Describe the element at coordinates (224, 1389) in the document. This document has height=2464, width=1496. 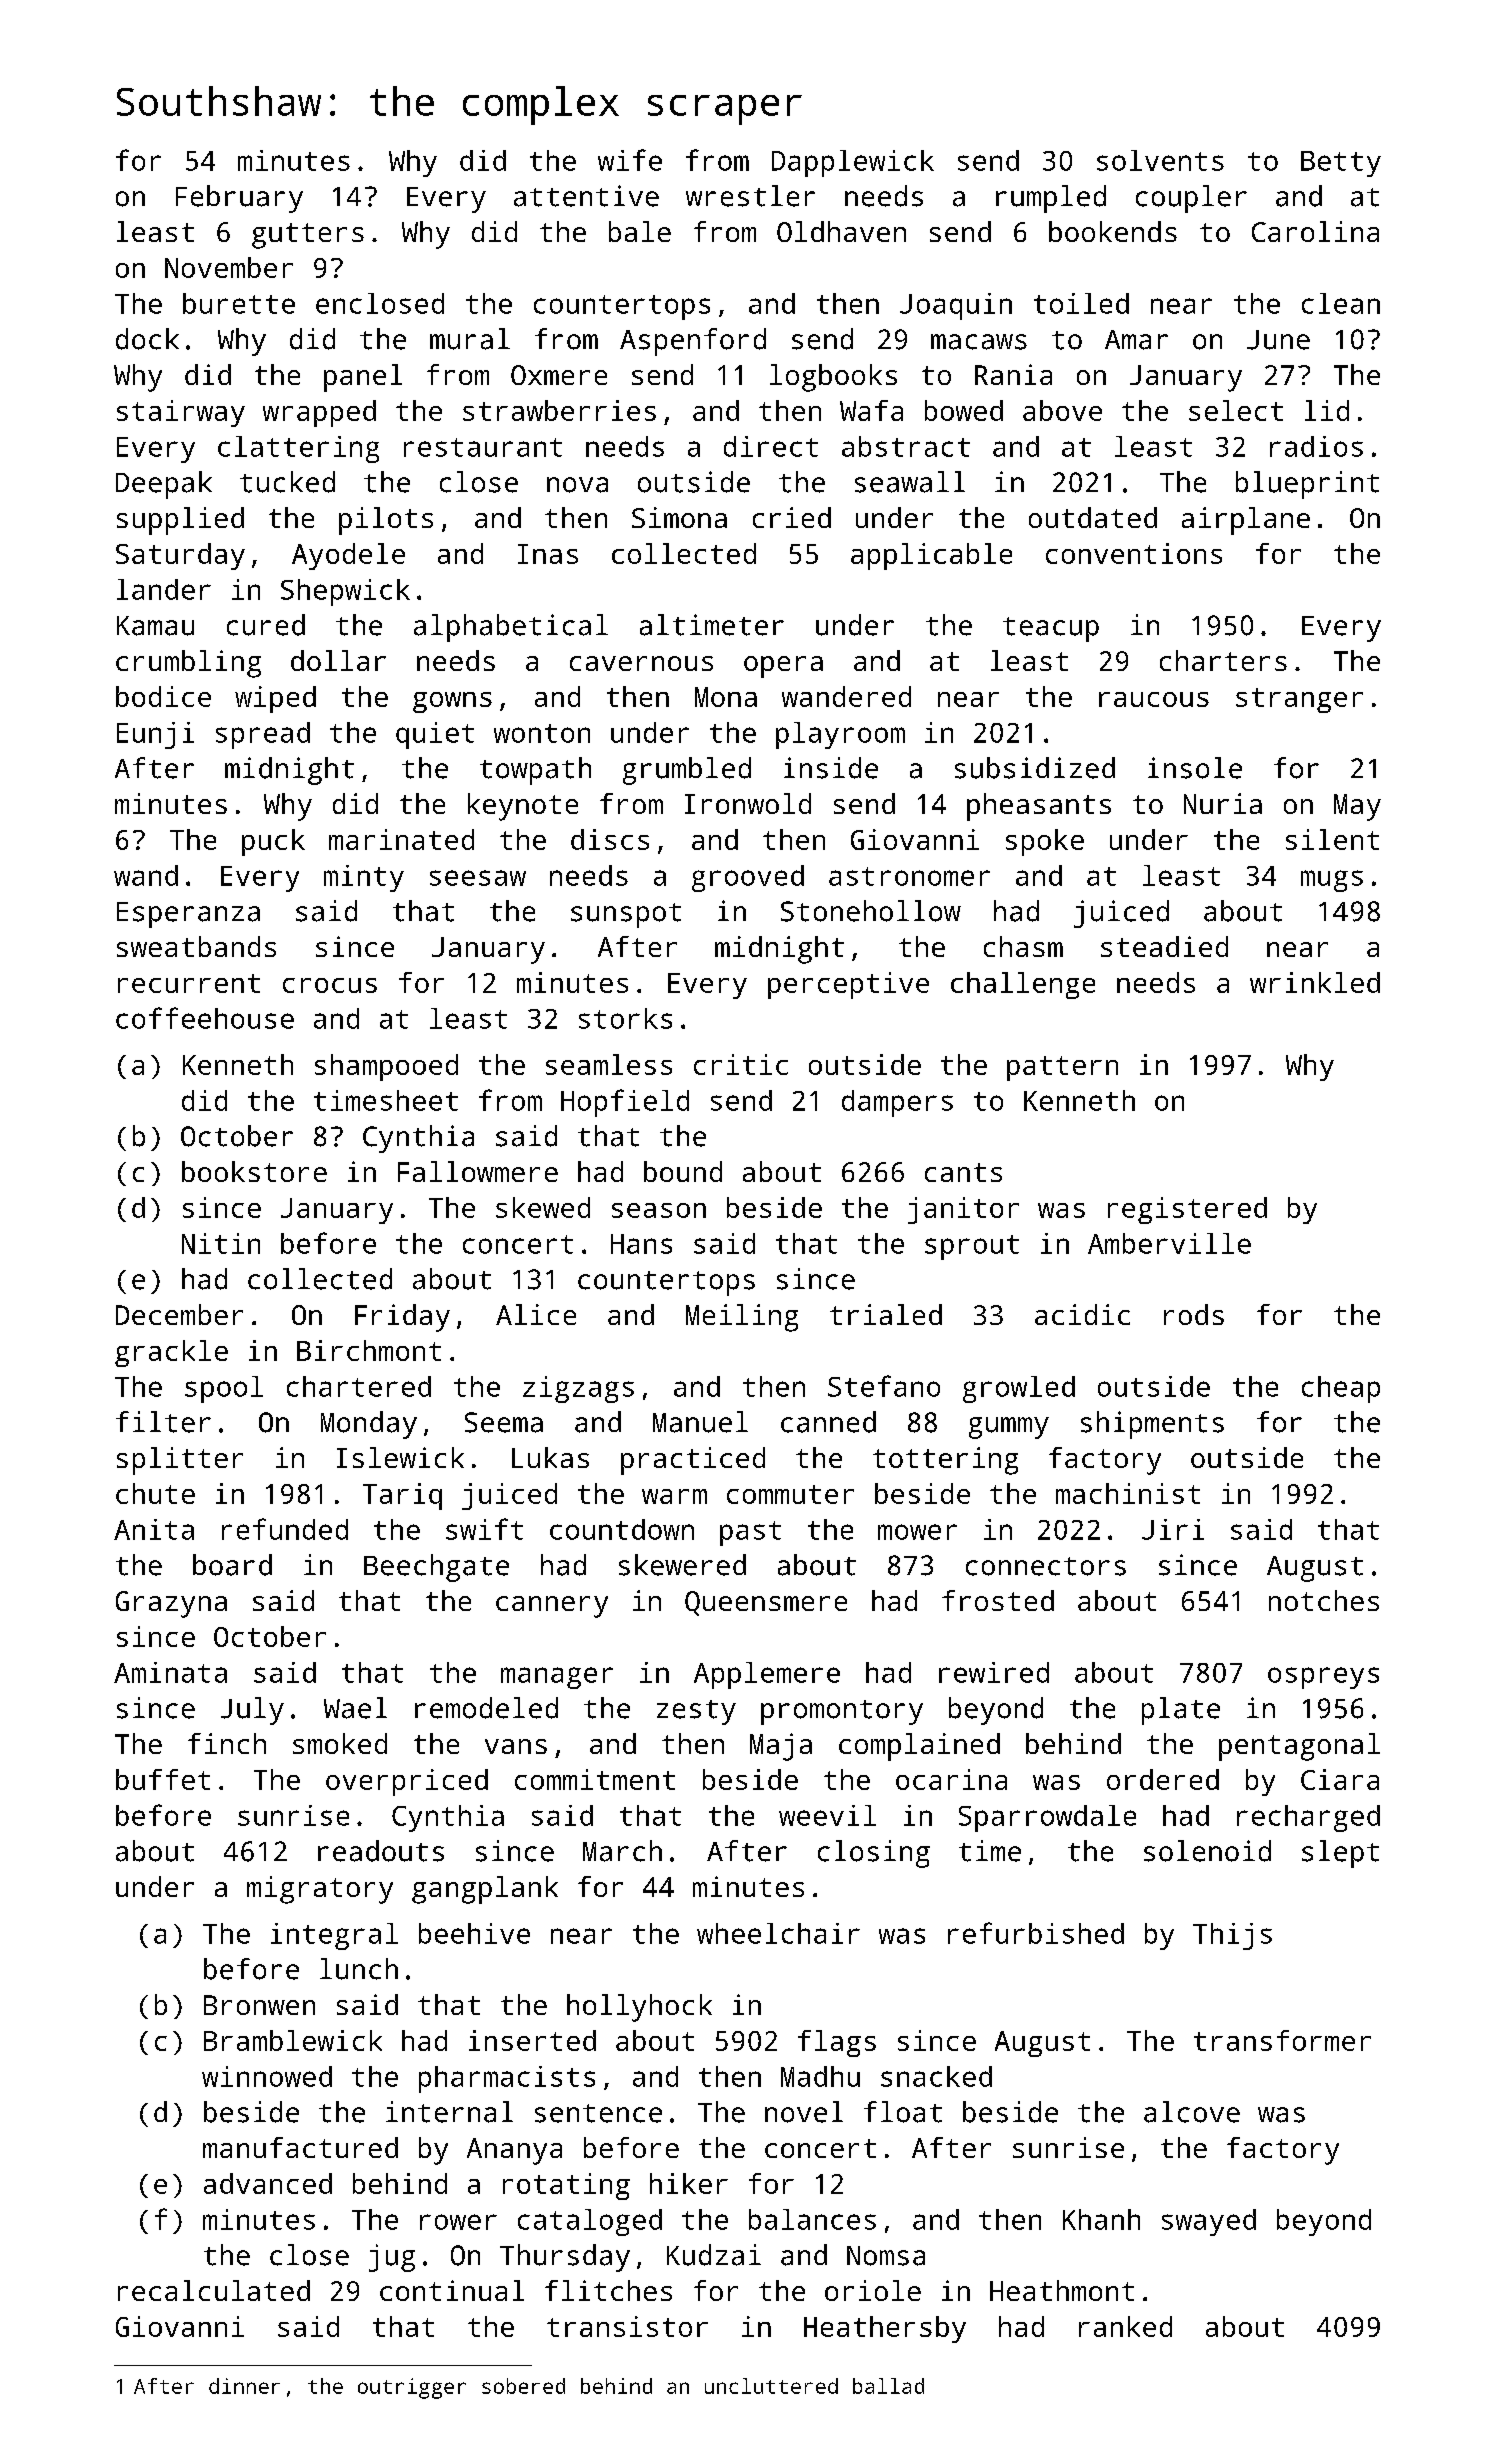
I see `spool` at that location.
